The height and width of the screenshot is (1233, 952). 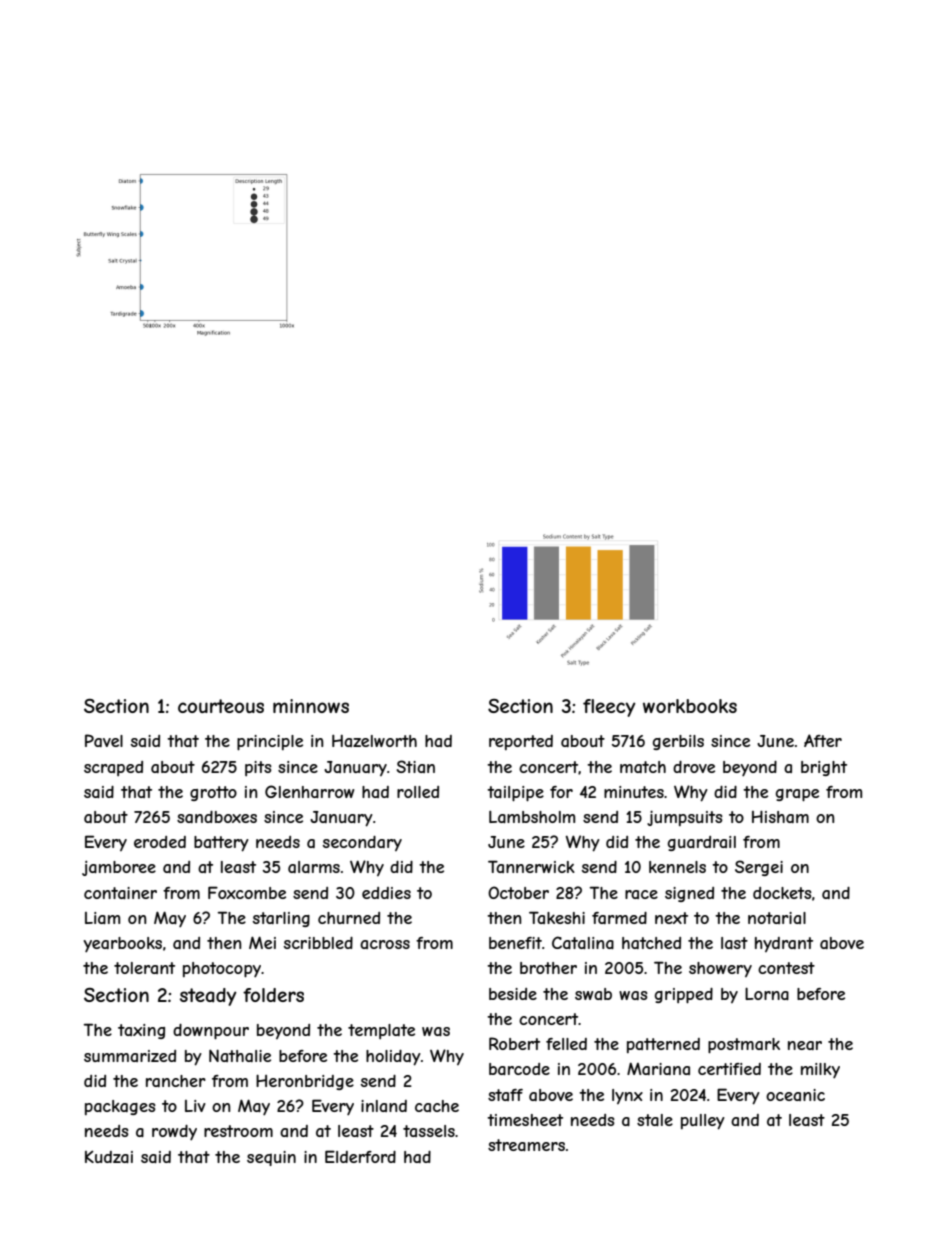 I want to click on steady, so click(x=208, y=997).
